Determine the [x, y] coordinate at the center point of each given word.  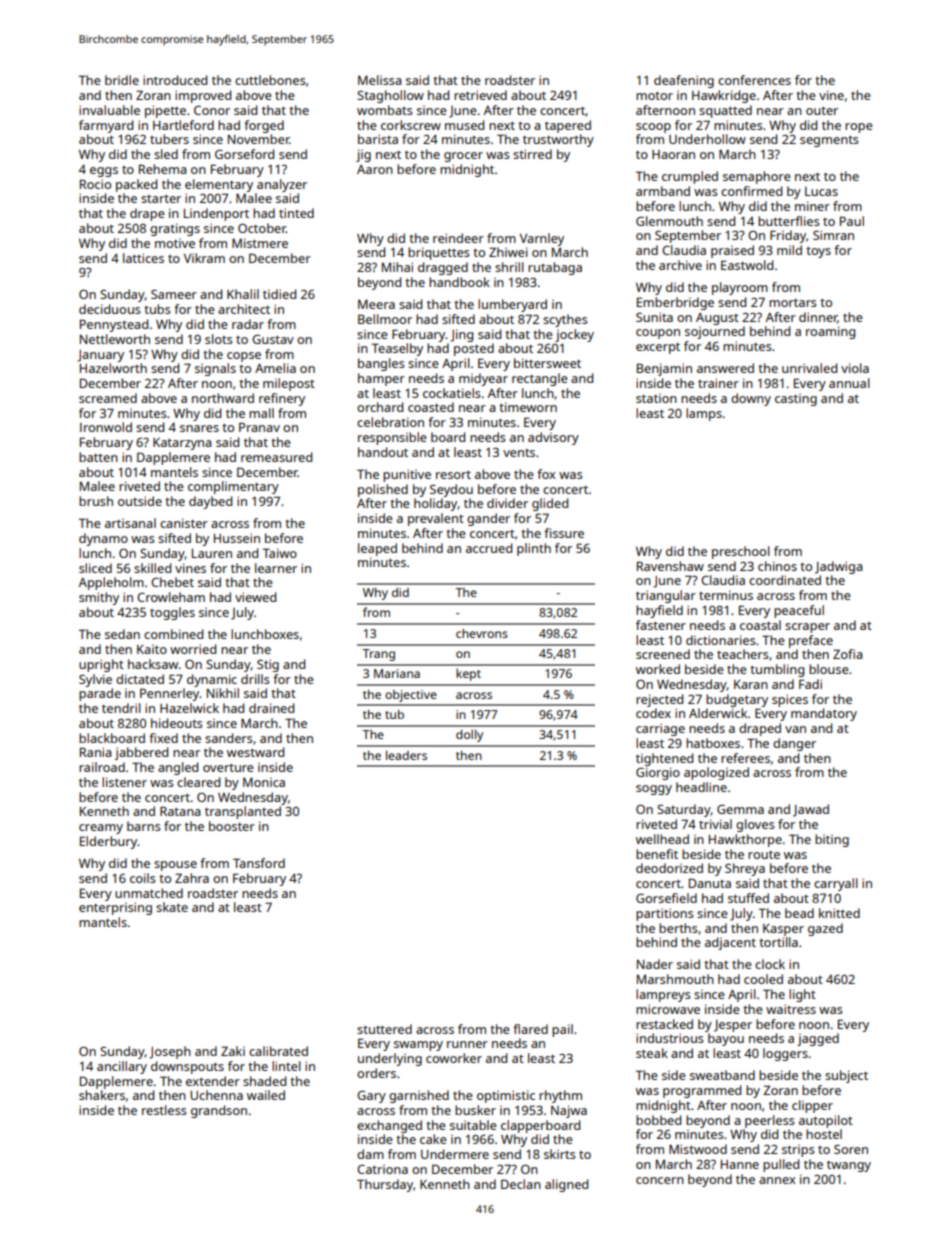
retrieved [480, 95]
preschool [741, 552]
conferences [754, 80]
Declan [521, 1184]
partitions [665, 914]
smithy [99, 598]
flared [530, 1029]
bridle [122, 80]
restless [164, 1110]
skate [172, 907]
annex [777, 1180]
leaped [377, 549]
